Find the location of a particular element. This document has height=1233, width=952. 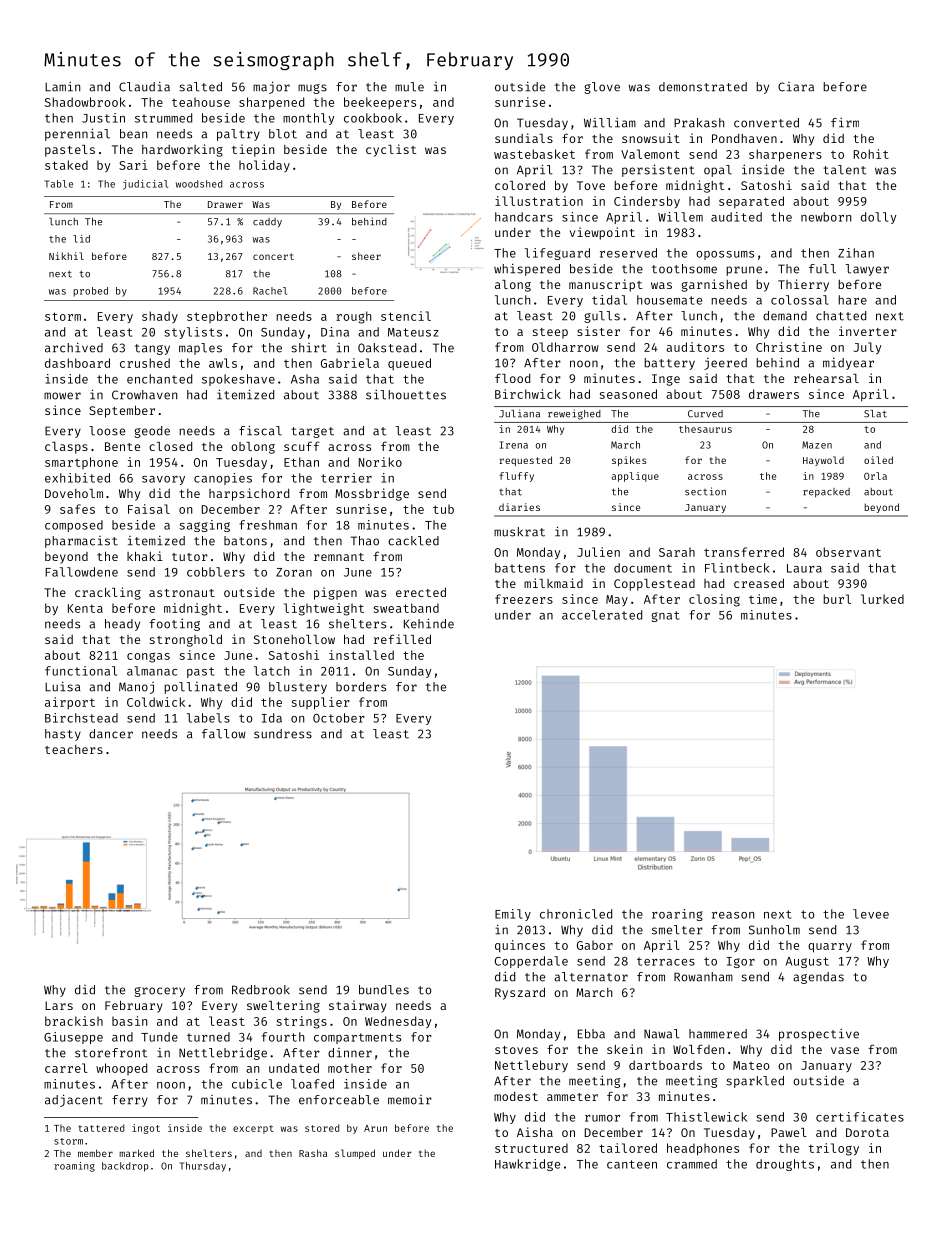

Faisal is located at coordinates (149, 509).
